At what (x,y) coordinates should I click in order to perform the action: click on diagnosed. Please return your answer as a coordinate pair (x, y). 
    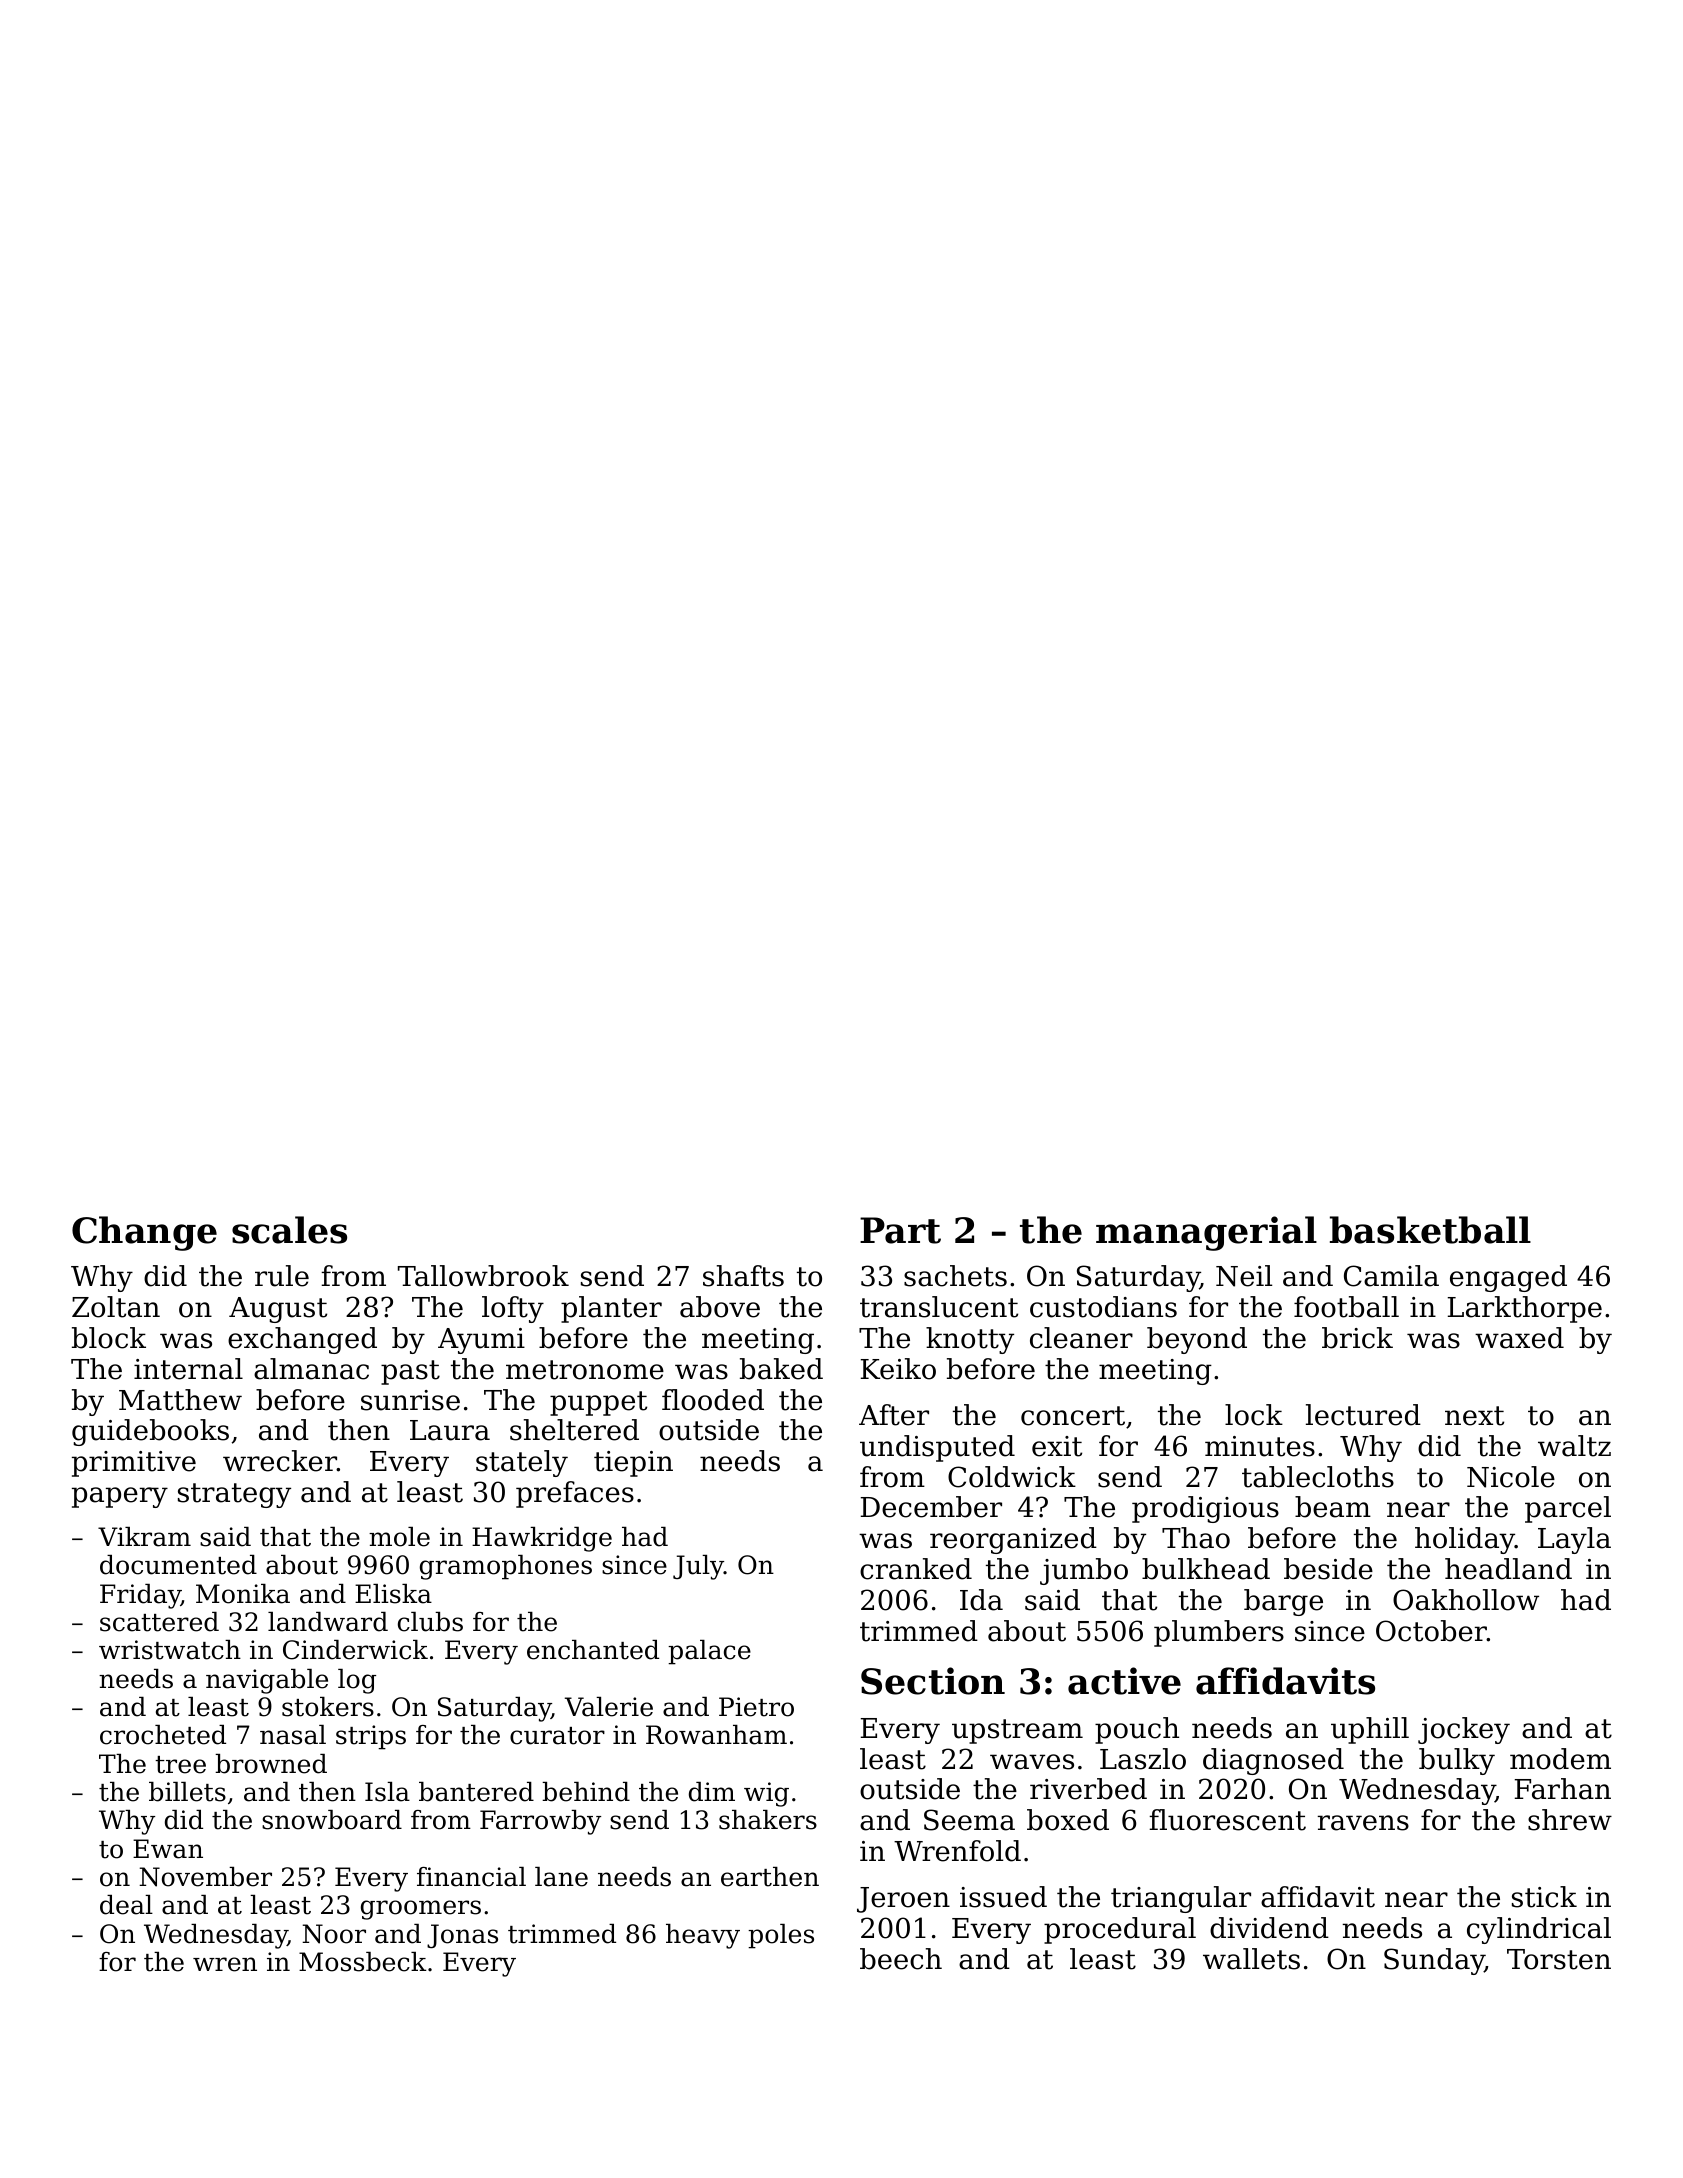
    Looking at the image, I should click on (1273, 1761).
